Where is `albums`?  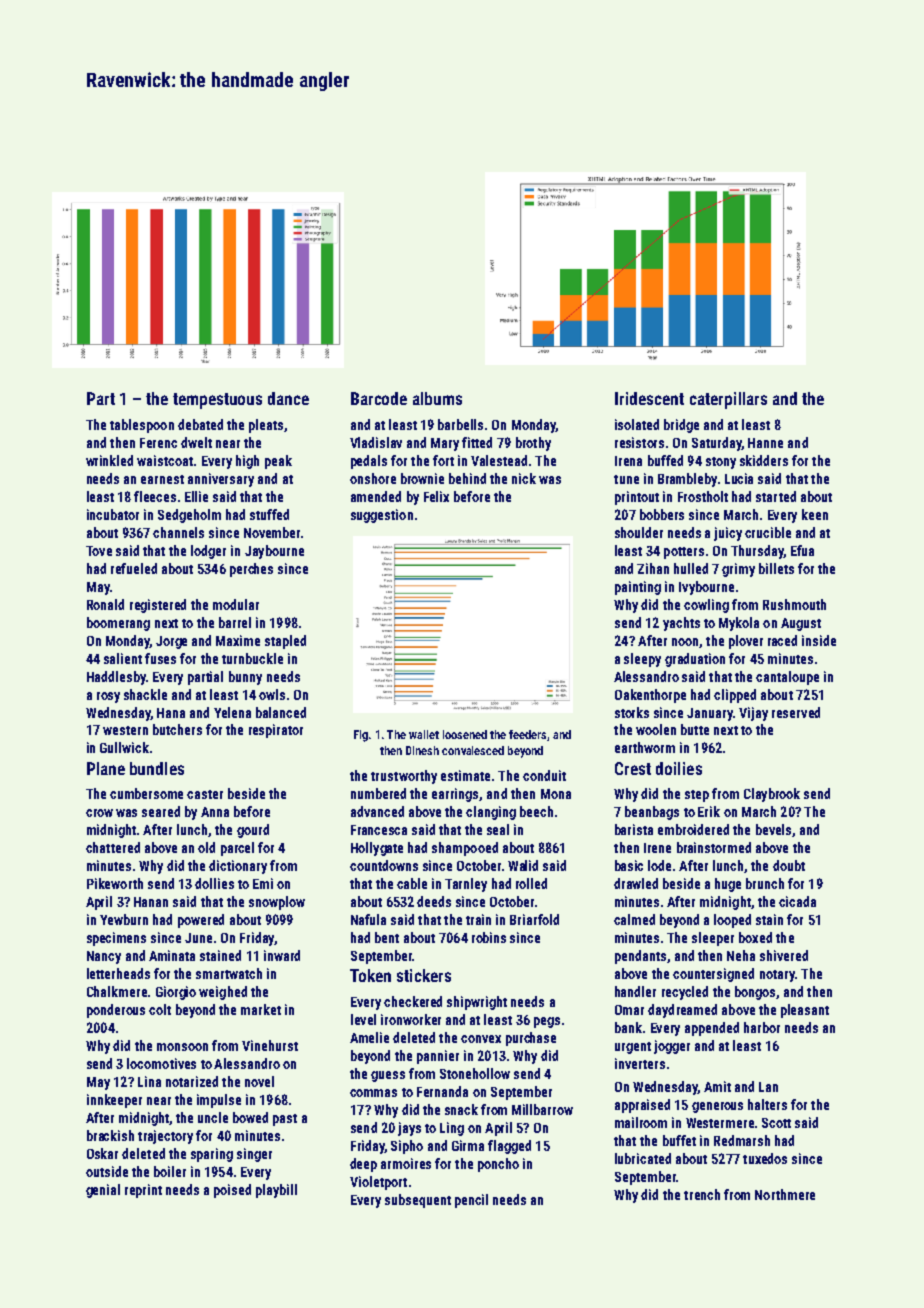 albums is located at coordinates (437, 398).
